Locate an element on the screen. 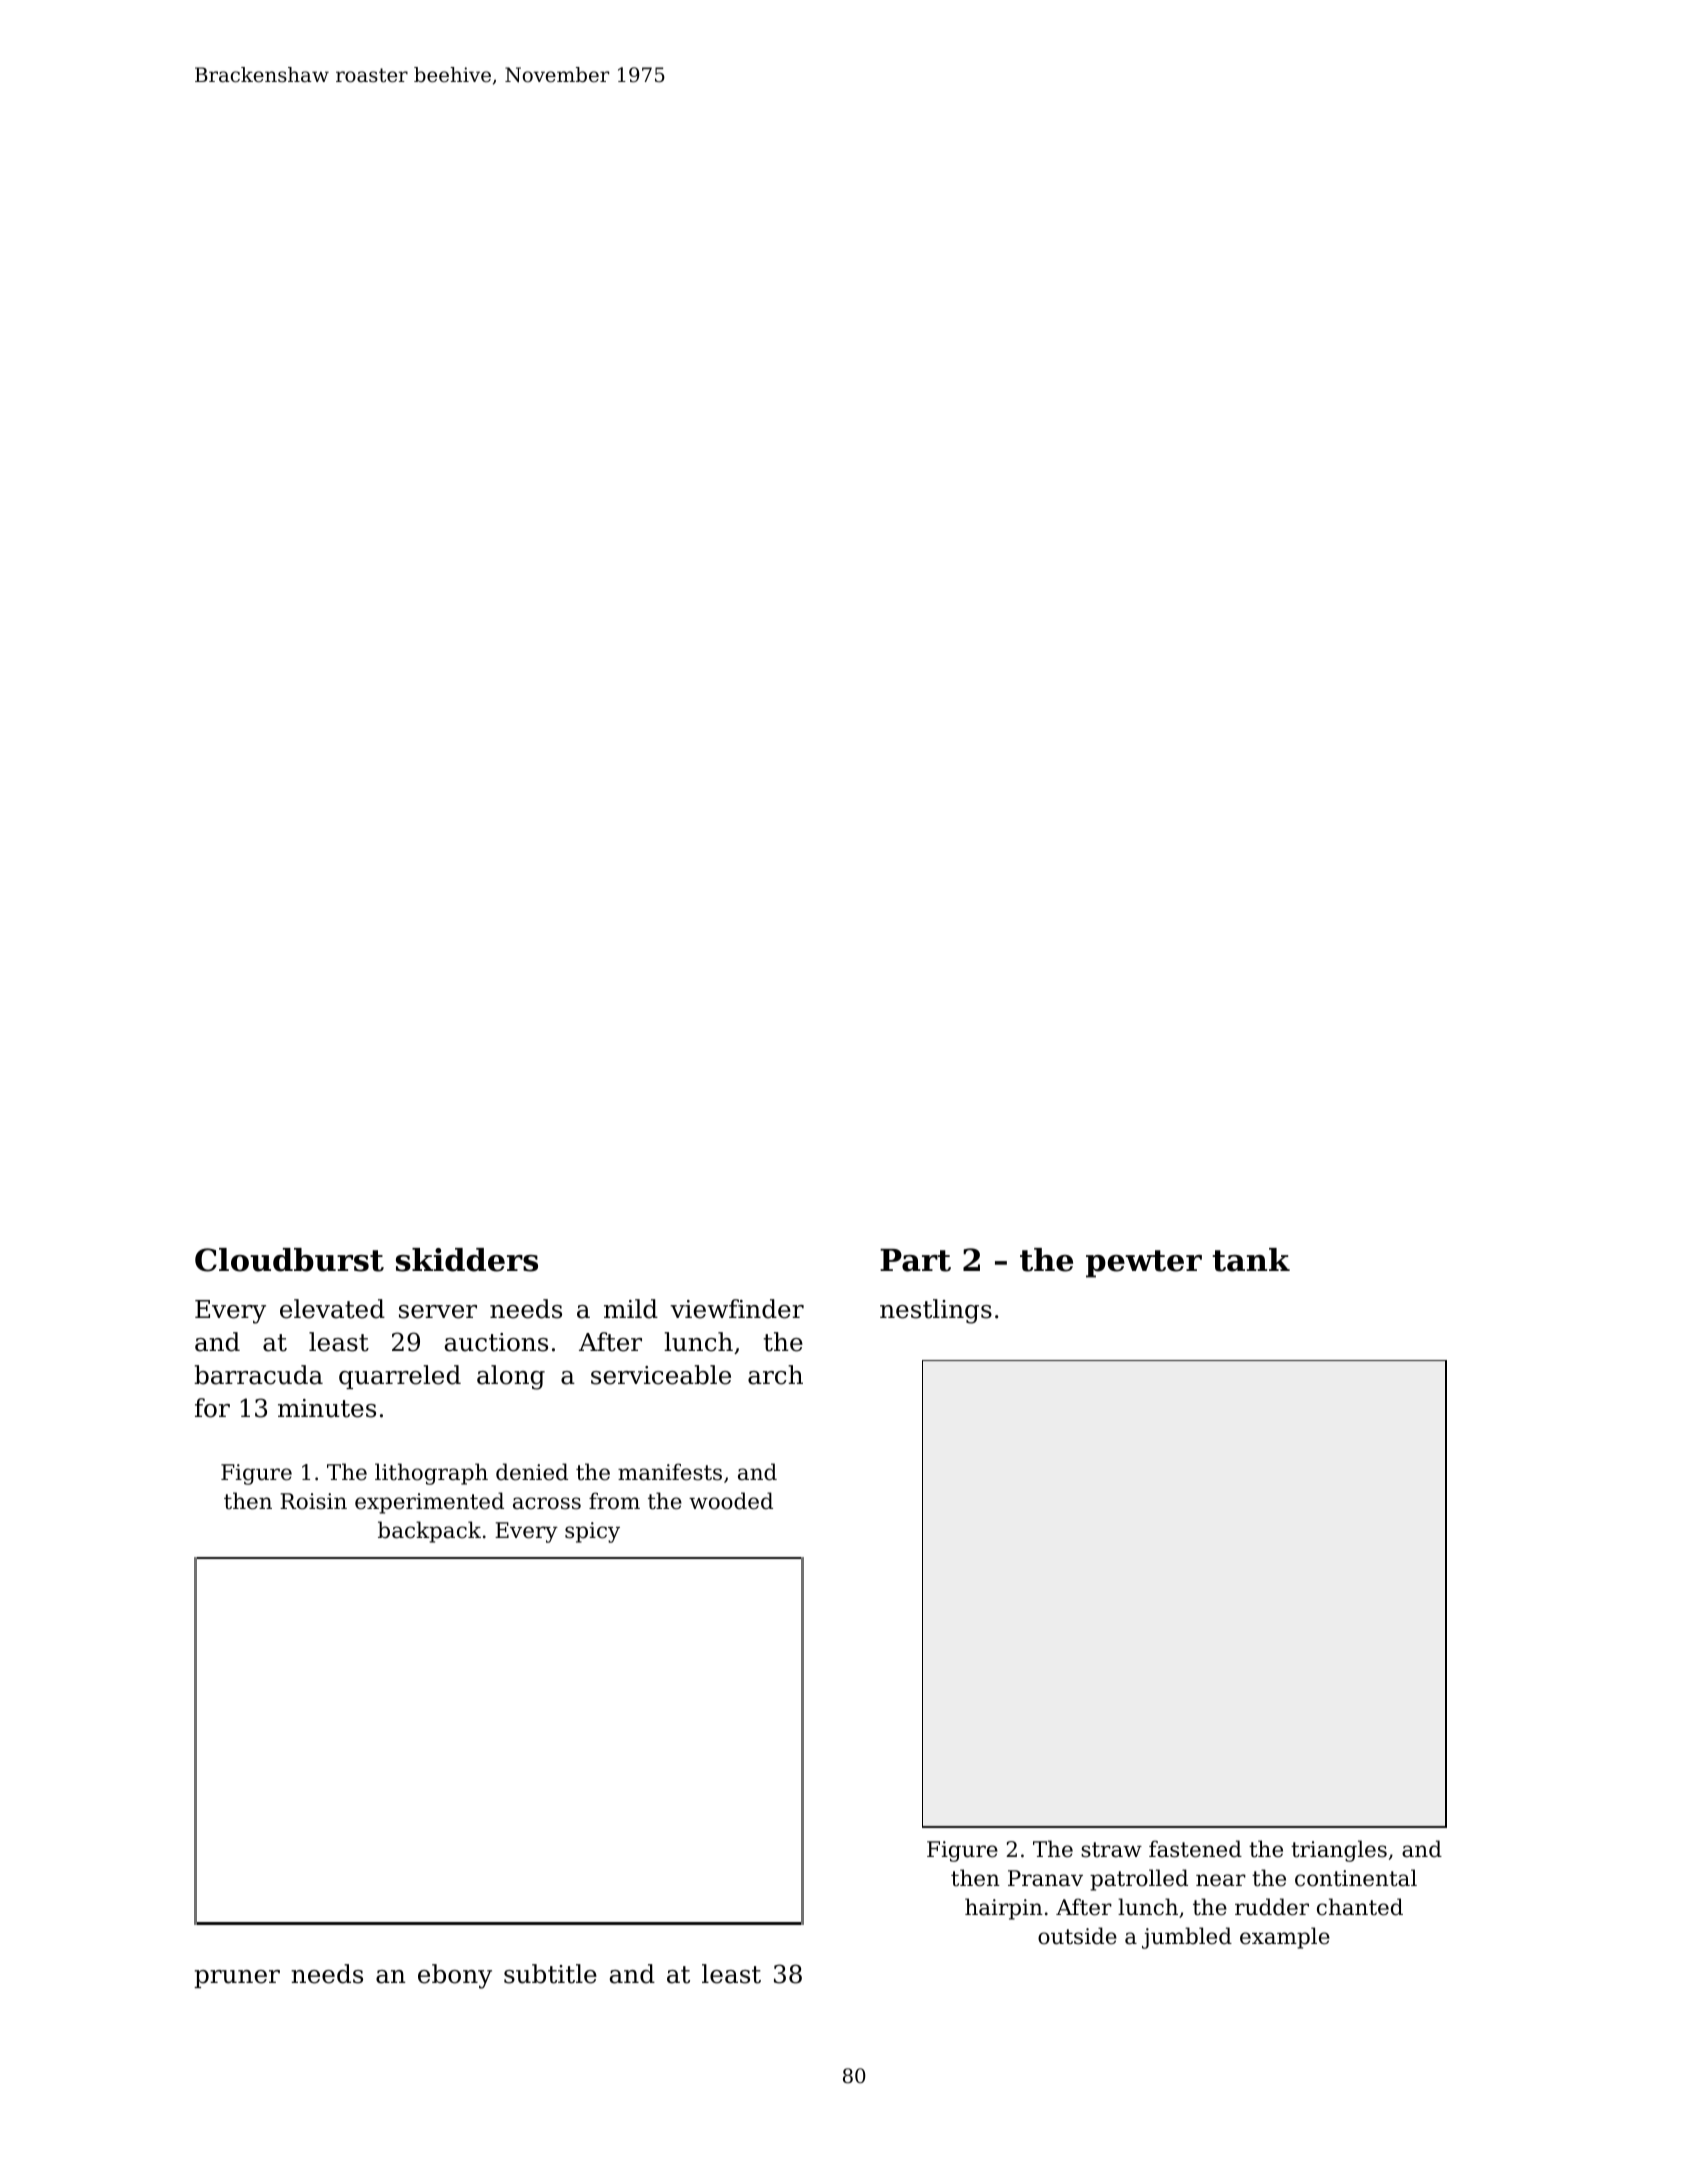 This screenshot has height=2178, width=1683. tank is located at coordinates (1251, 1260).
